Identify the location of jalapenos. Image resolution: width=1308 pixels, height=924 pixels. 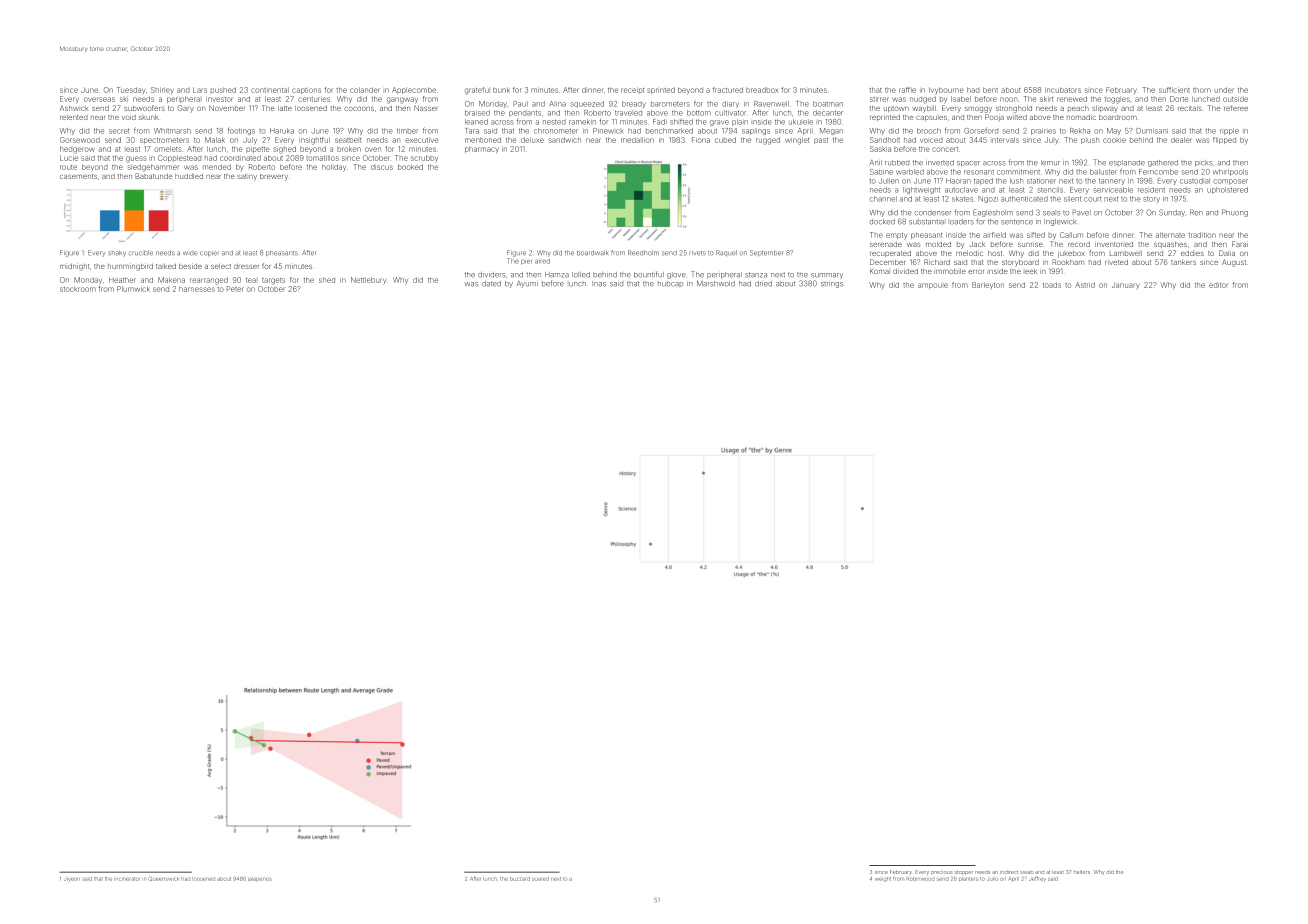
(259, 879).
